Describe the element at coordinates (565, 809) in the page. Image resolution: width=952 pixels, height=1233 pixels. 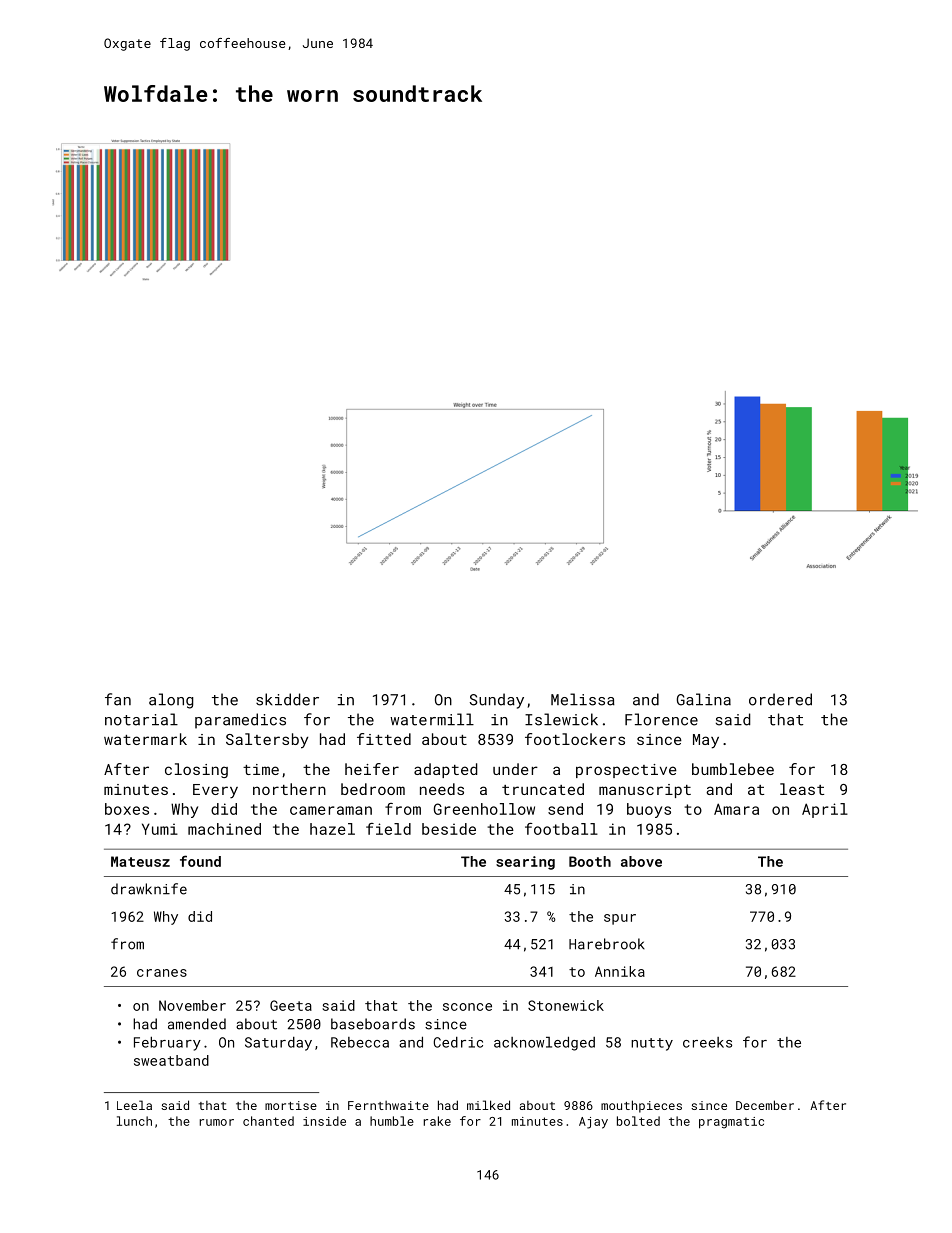
I see `send` at that location.
